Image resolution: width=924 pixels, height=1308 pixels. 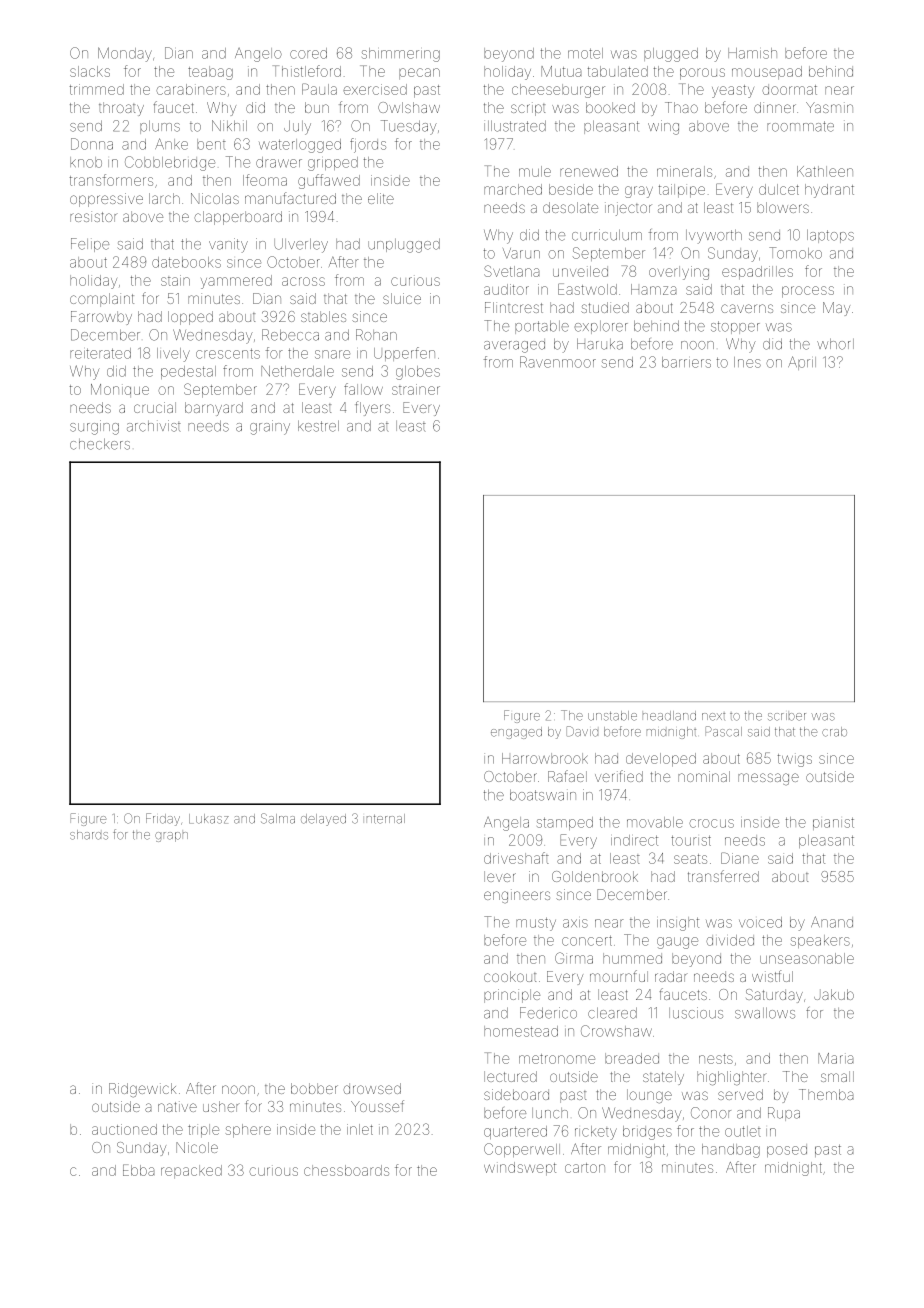 What do you see at coordinates (545, 758) in the document?
I see `Harrowbrook` at bounding box center [545, 758].
